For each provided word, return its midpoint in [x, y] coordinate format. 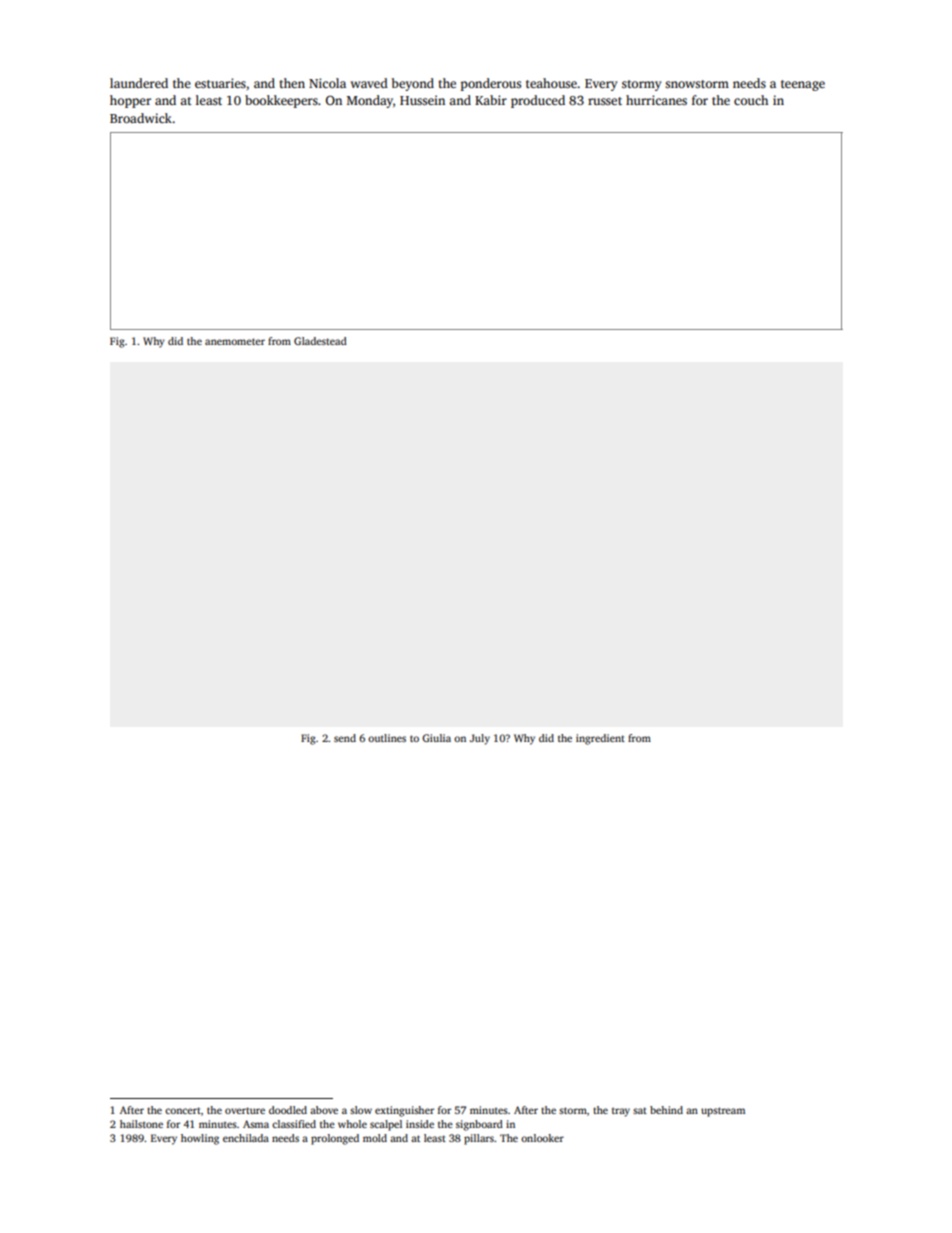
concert [183, 1110]
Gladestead [320, 341]
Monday [370, 101]
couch [751, 100]
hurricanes [656, 100]
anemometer [235, 341]
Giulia [436, 738]
